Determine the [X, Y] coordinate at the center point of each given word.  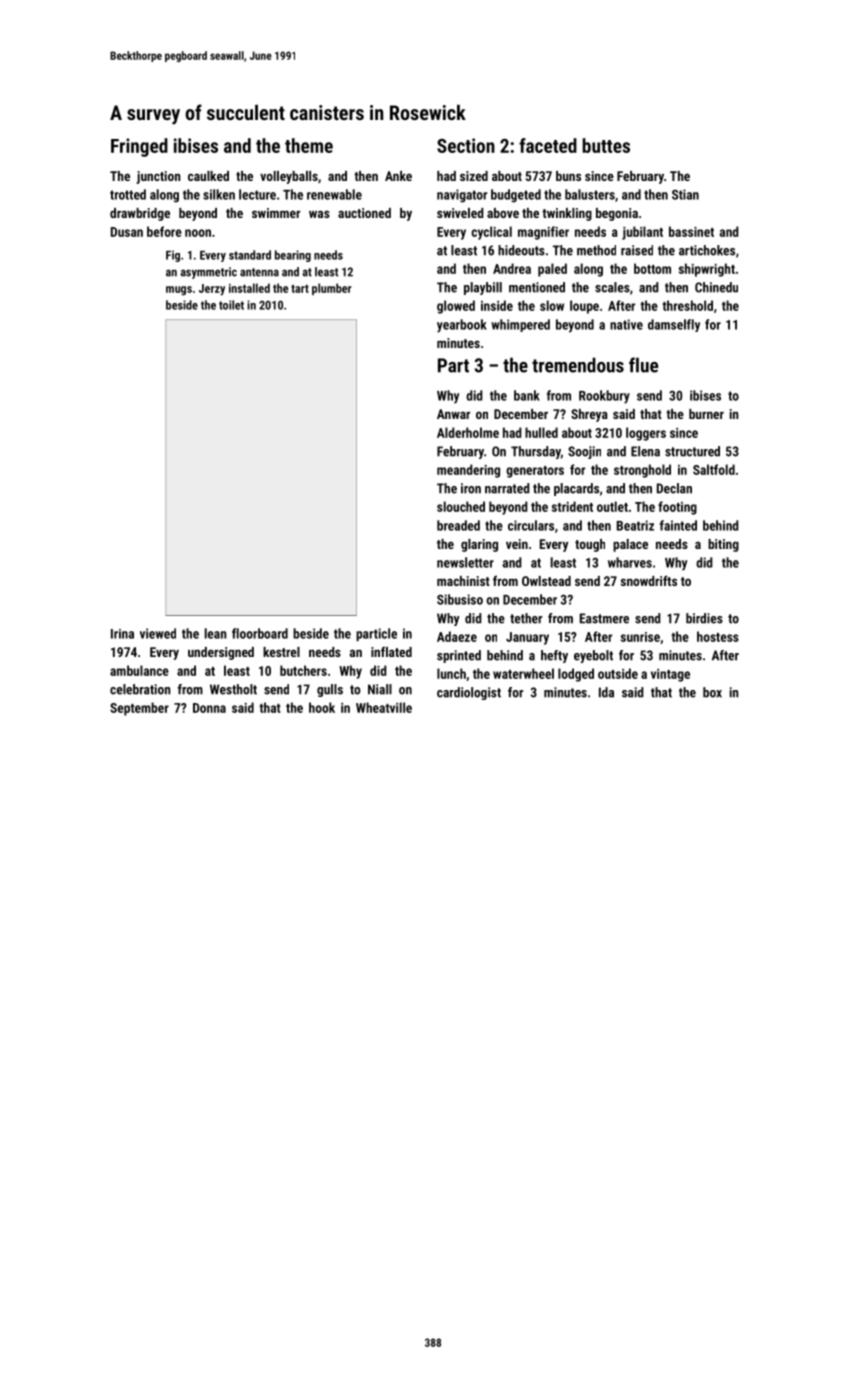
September [139, 709]
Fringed [139, 147]
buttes [606, 145]
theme [309, 145]
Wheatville [384, 707]
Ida [606, 692]
